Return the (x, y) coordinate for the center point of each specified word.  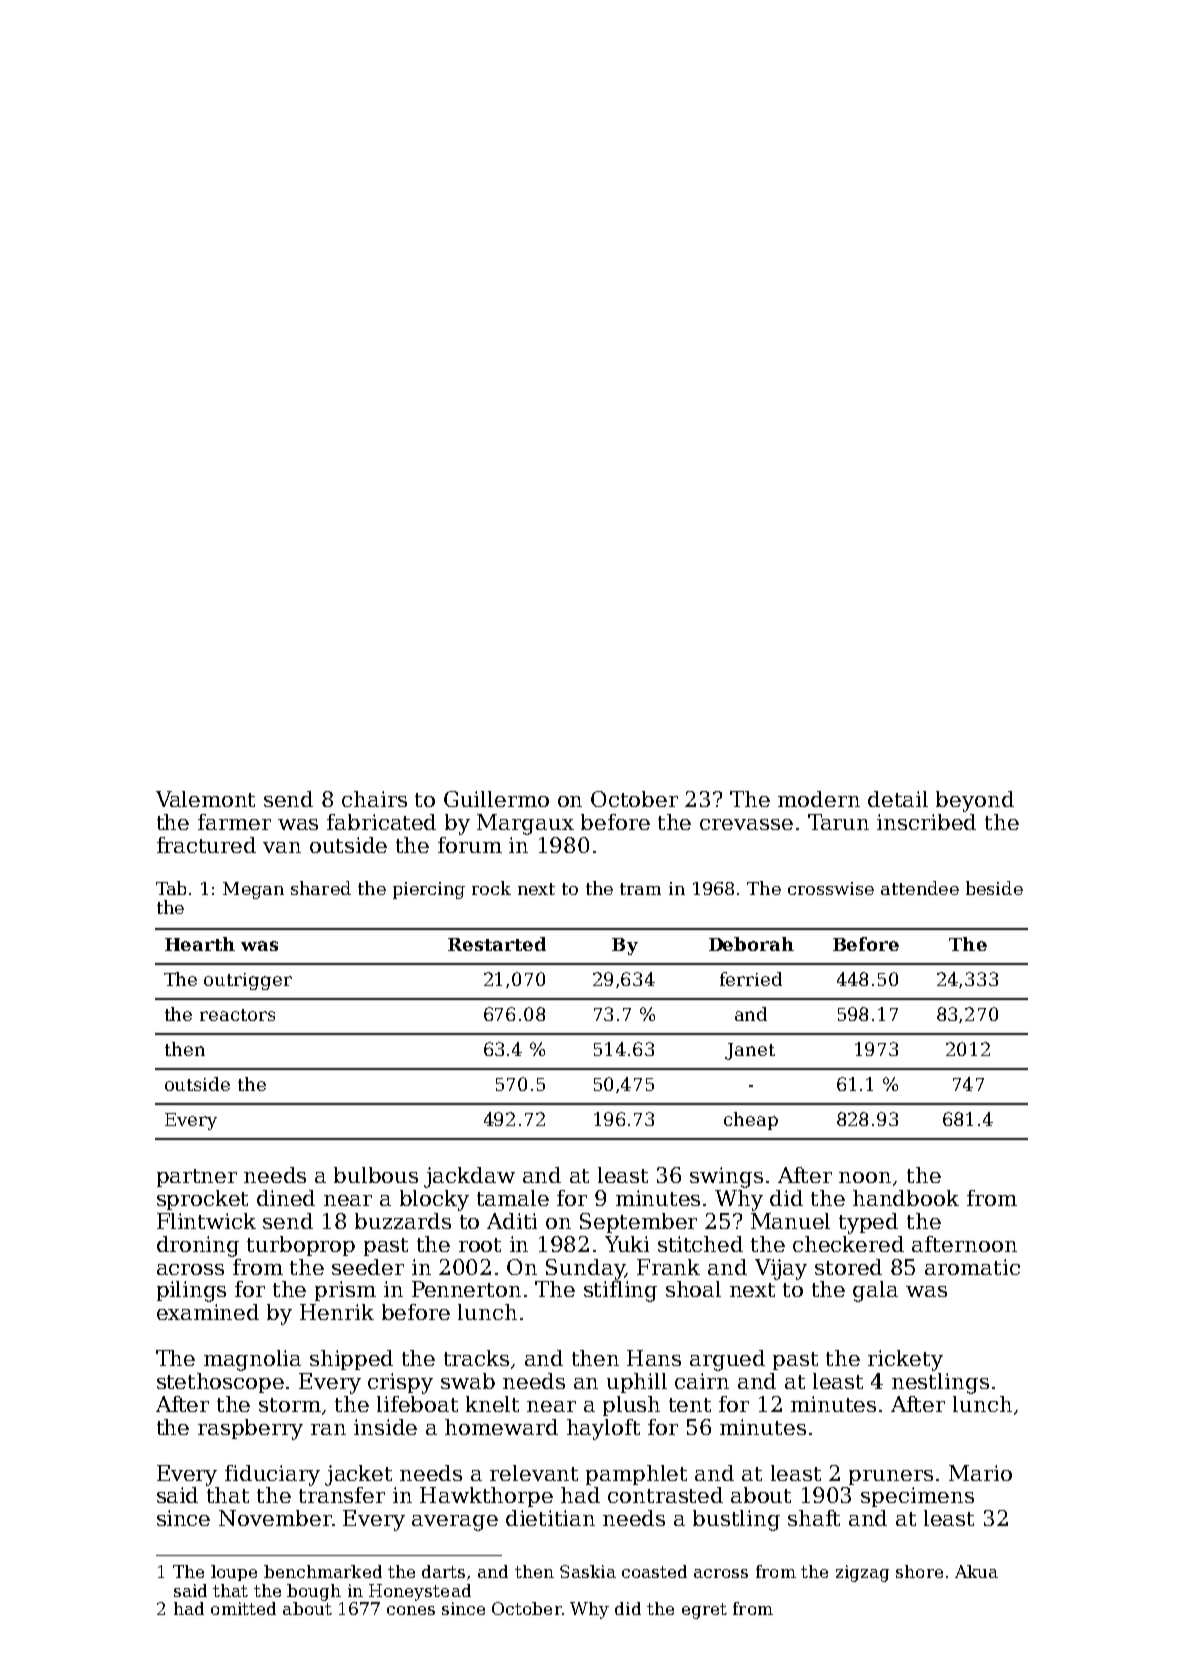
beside (994, 888)
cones (411, 1610)
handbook (906, 1198)
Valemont (205, 799)
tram (640, 889)
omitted (243, 1608)
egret (704, 1611)
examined (208, 1312)
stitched (700, 1244)
